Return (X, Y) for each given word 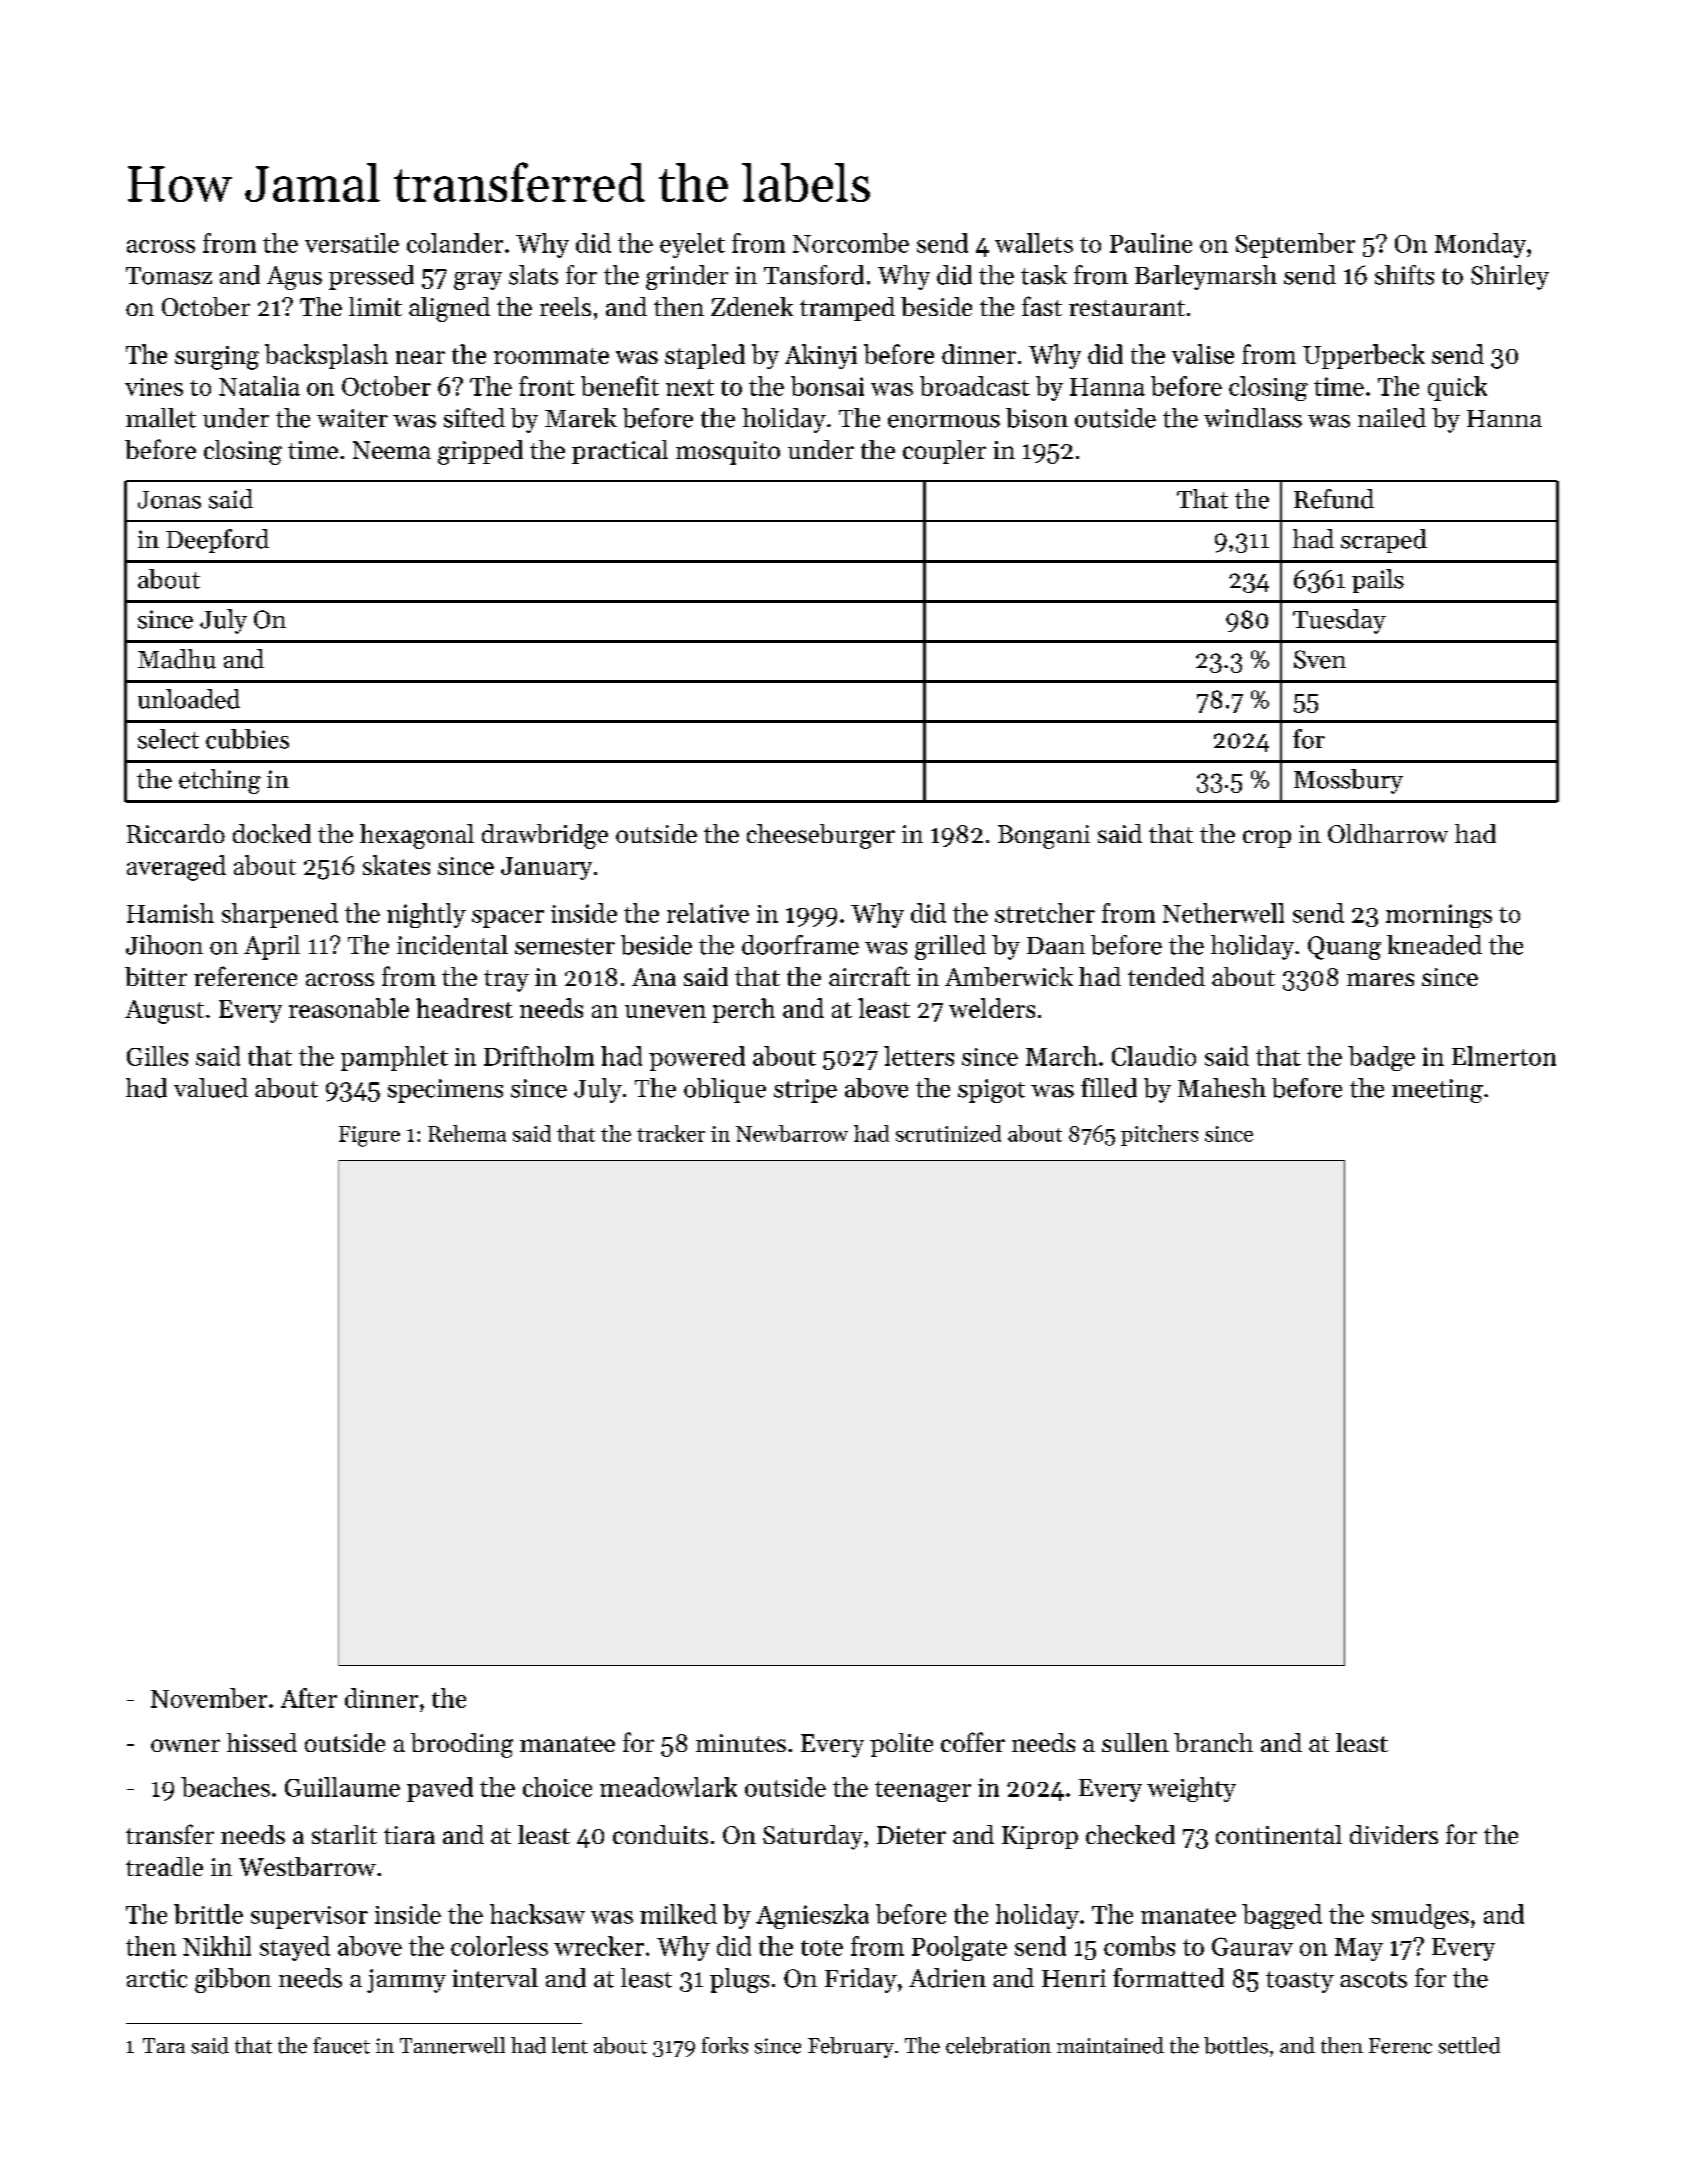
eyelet (692, 245)
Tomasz (169, 276)
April (272, 947)
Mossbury (1348, 781)
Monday (1480, 245)
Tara (164, 2045)
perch (744, 1010)
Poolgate (959, 1948)
